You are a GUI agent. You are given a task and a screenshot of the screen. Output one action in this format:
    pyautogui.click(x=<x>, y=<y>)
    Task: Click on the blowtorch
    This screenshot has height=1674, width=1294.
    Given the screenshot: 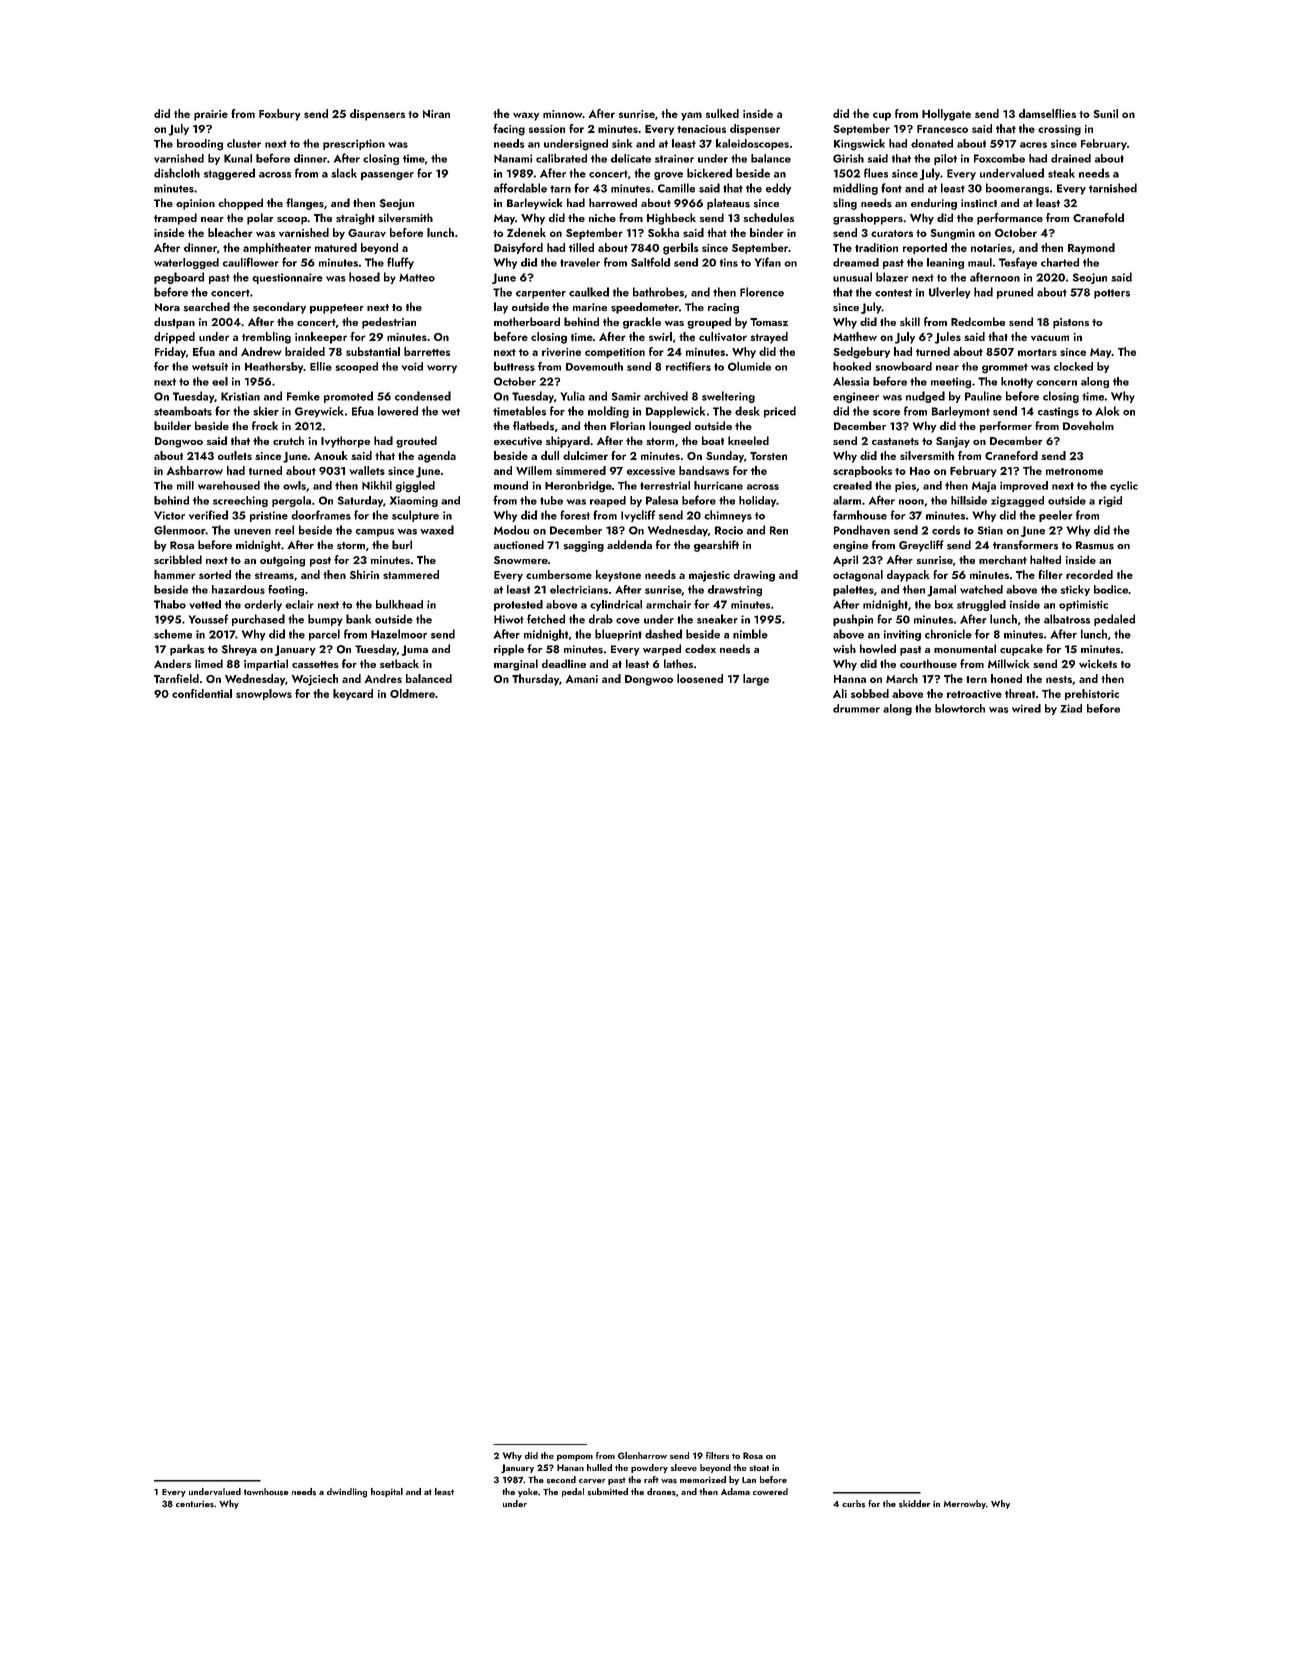 What is the action you would take?
    pyautogui.click(x=960, y=708)
